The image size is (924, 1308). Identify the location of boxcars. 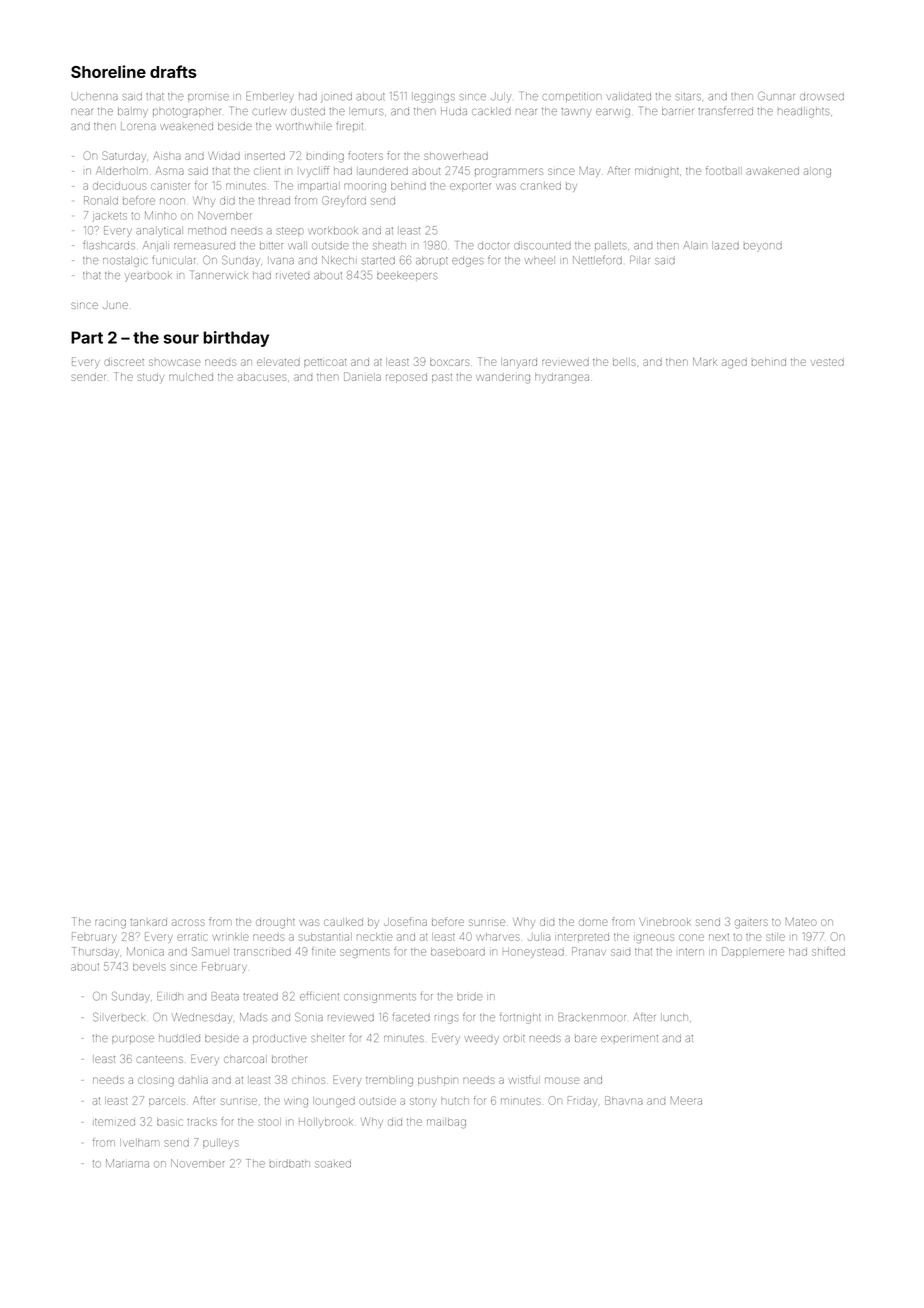
(449, 362).
